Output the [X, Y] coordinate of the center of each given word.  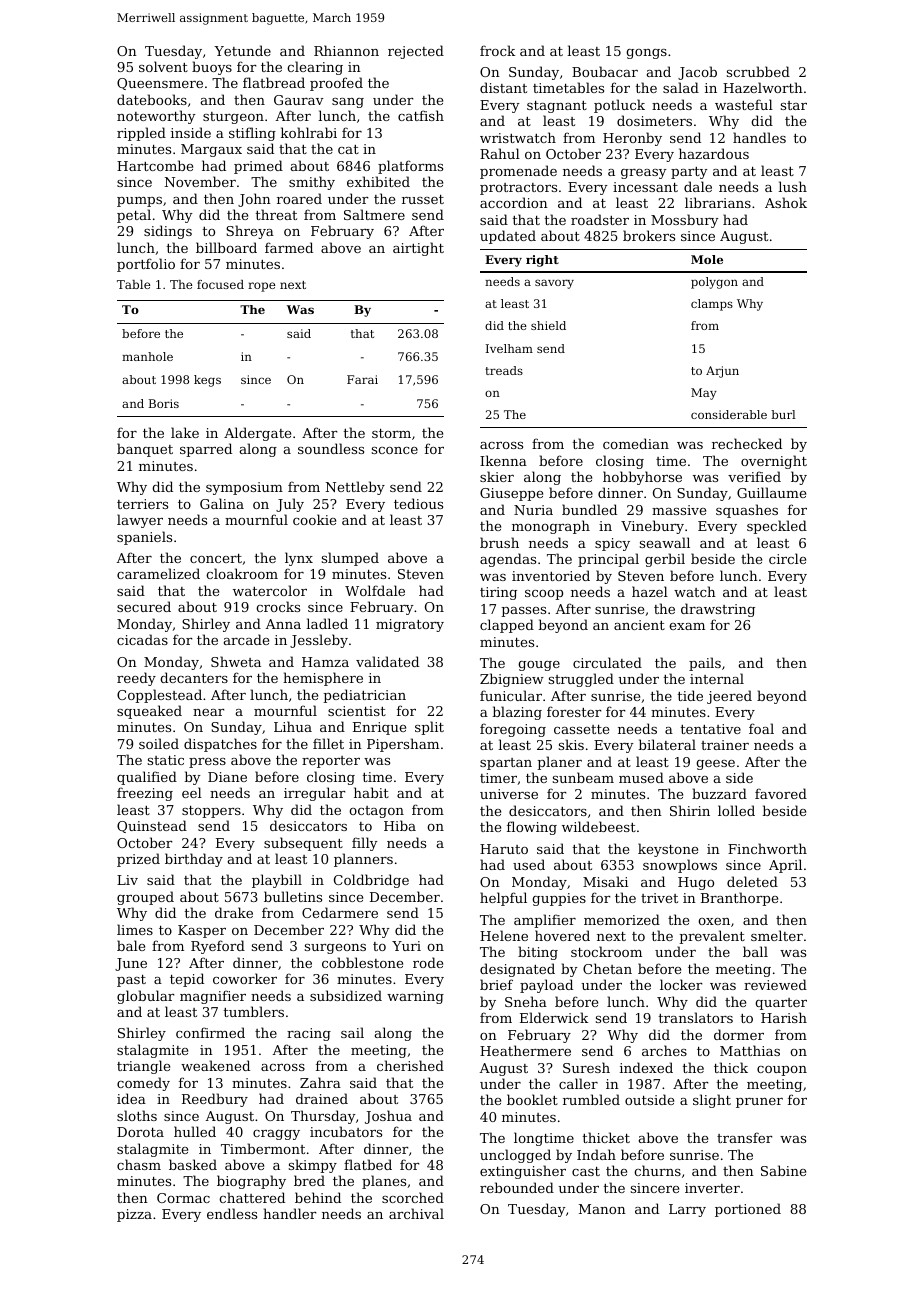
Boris [164, 403]
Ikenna [503, 460]
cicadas [142, 639]
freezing [145, 794]
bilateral [667, 744]
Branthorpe [739, 899]
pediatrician [364, 696]
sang [348, 103]
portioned [748, 1210]
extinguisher [523, 1172]
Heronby [632, 139]
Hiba [400, 825]
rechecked [747, 443]
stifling [252, 134]
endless [232, 1213]
